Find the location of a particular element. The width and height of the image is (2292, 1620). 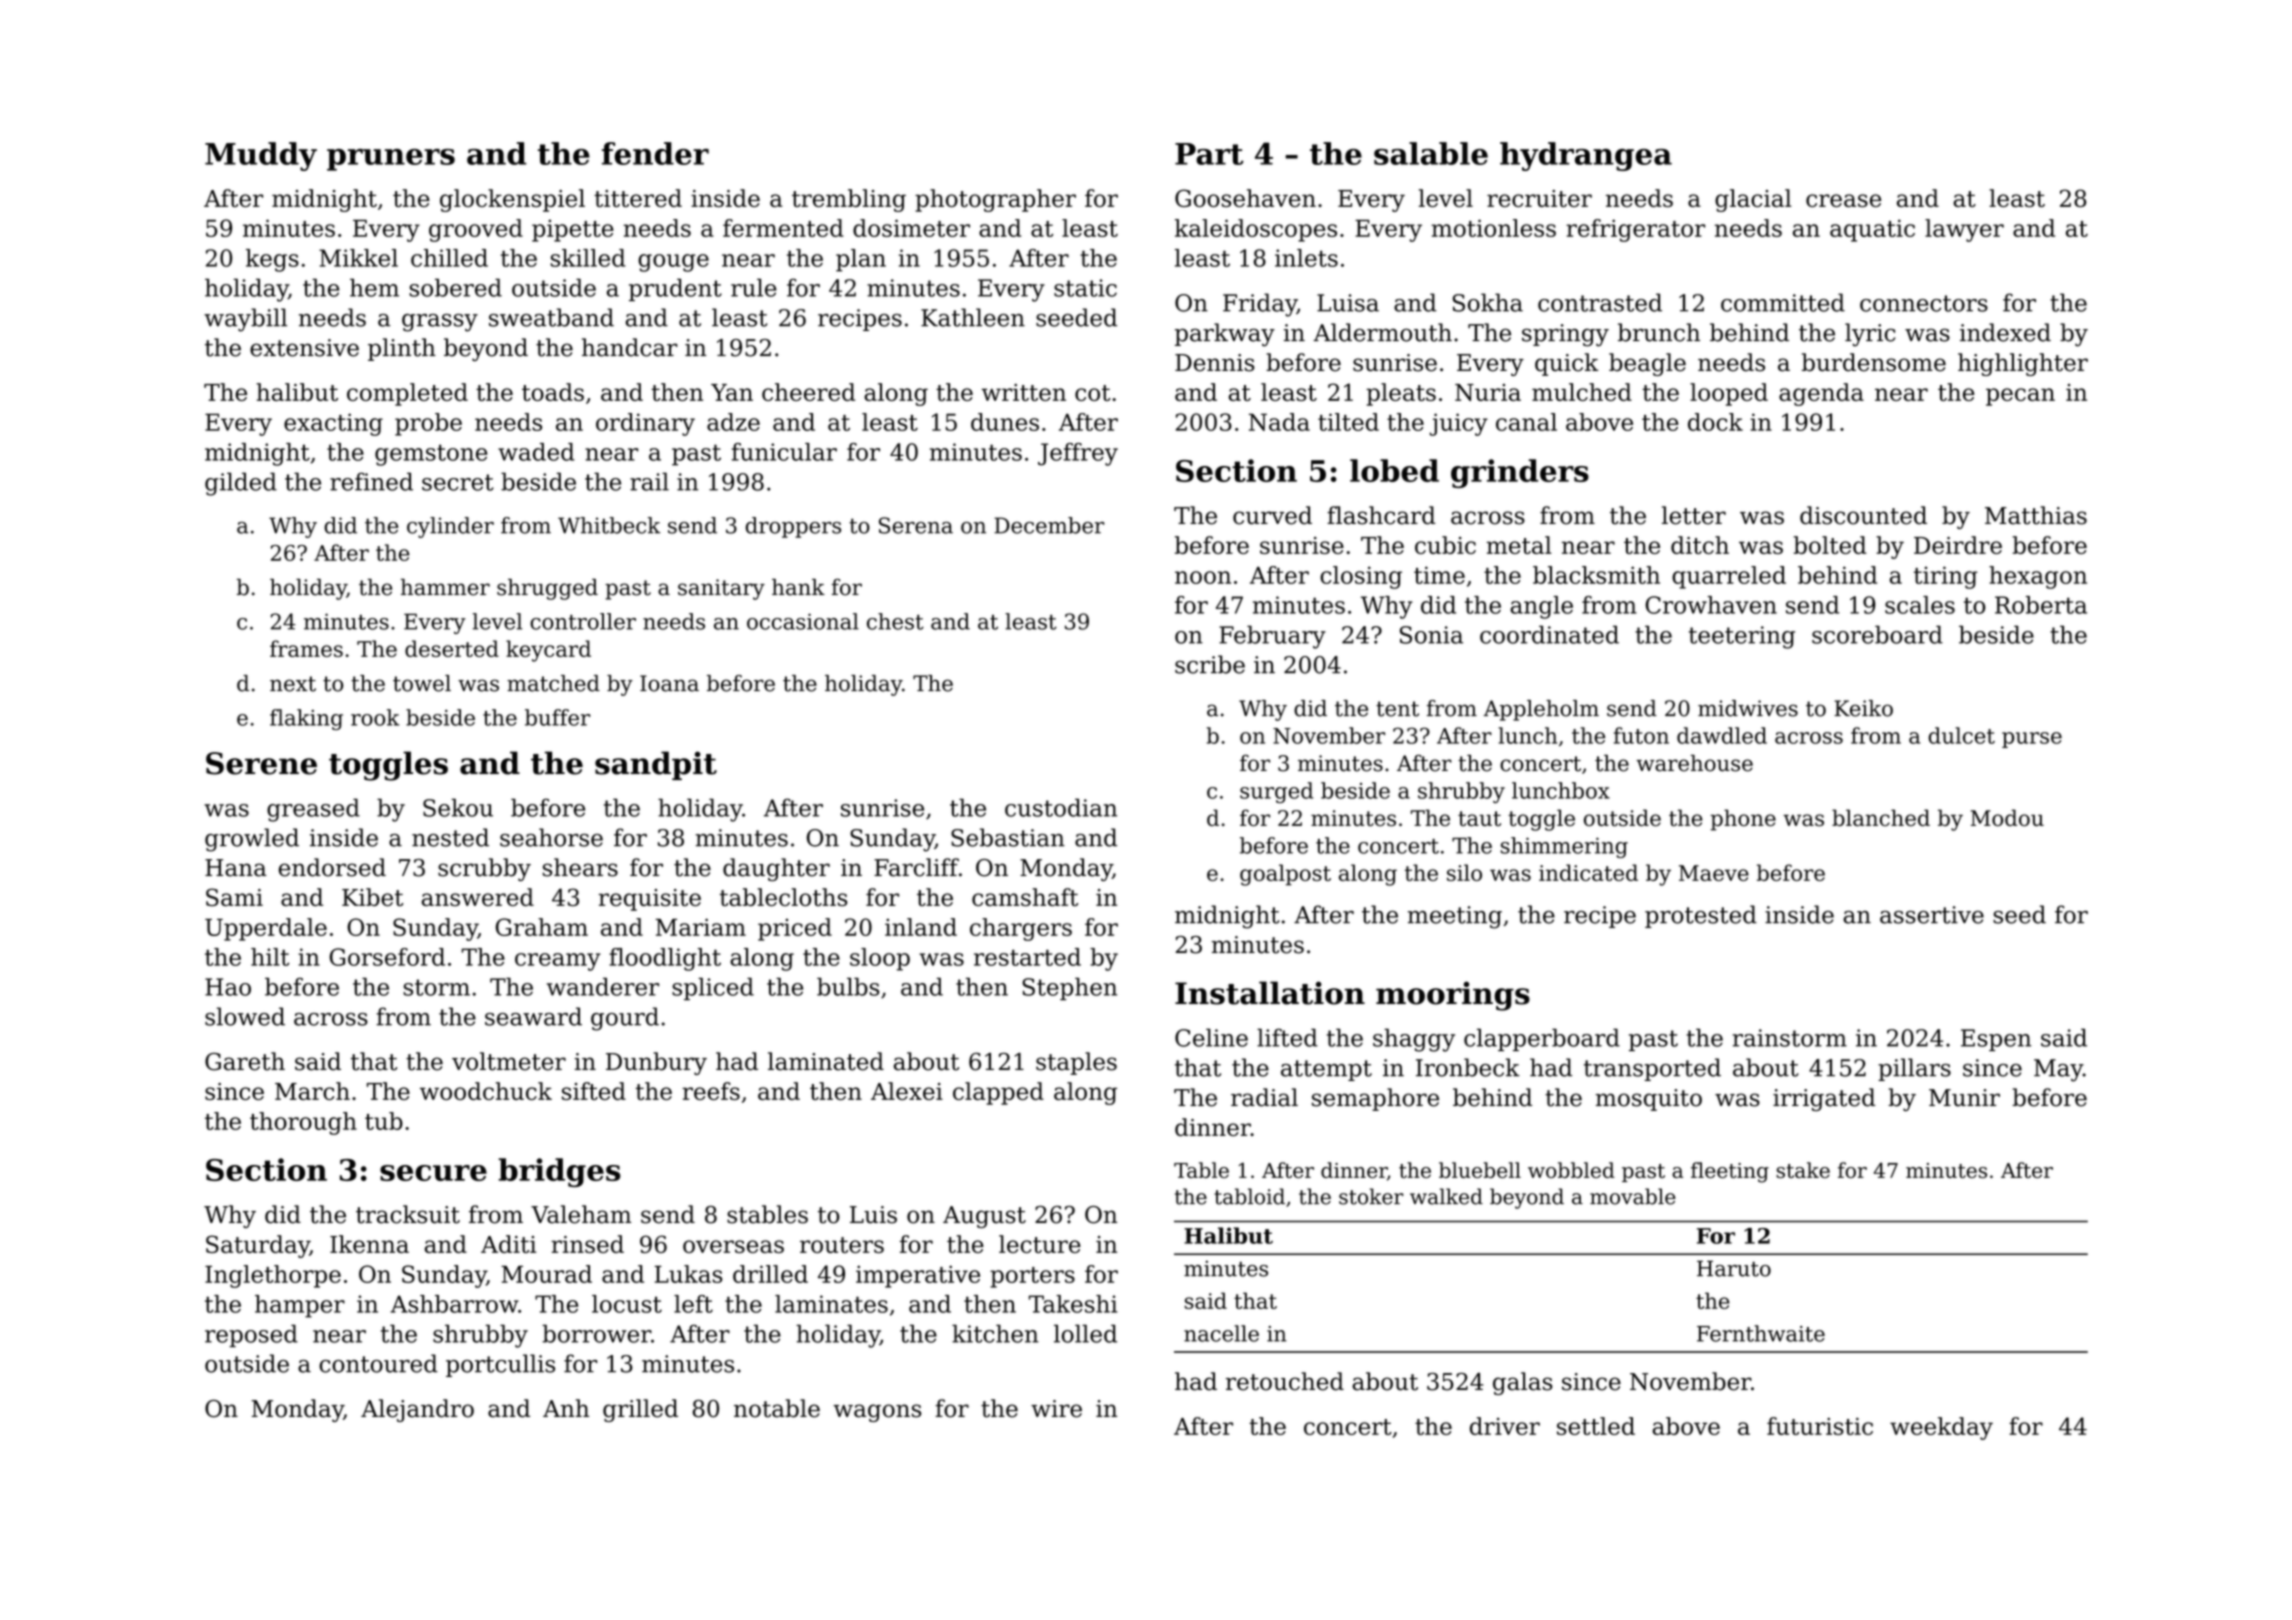

staples is located at coordinates (1076, 1063).
